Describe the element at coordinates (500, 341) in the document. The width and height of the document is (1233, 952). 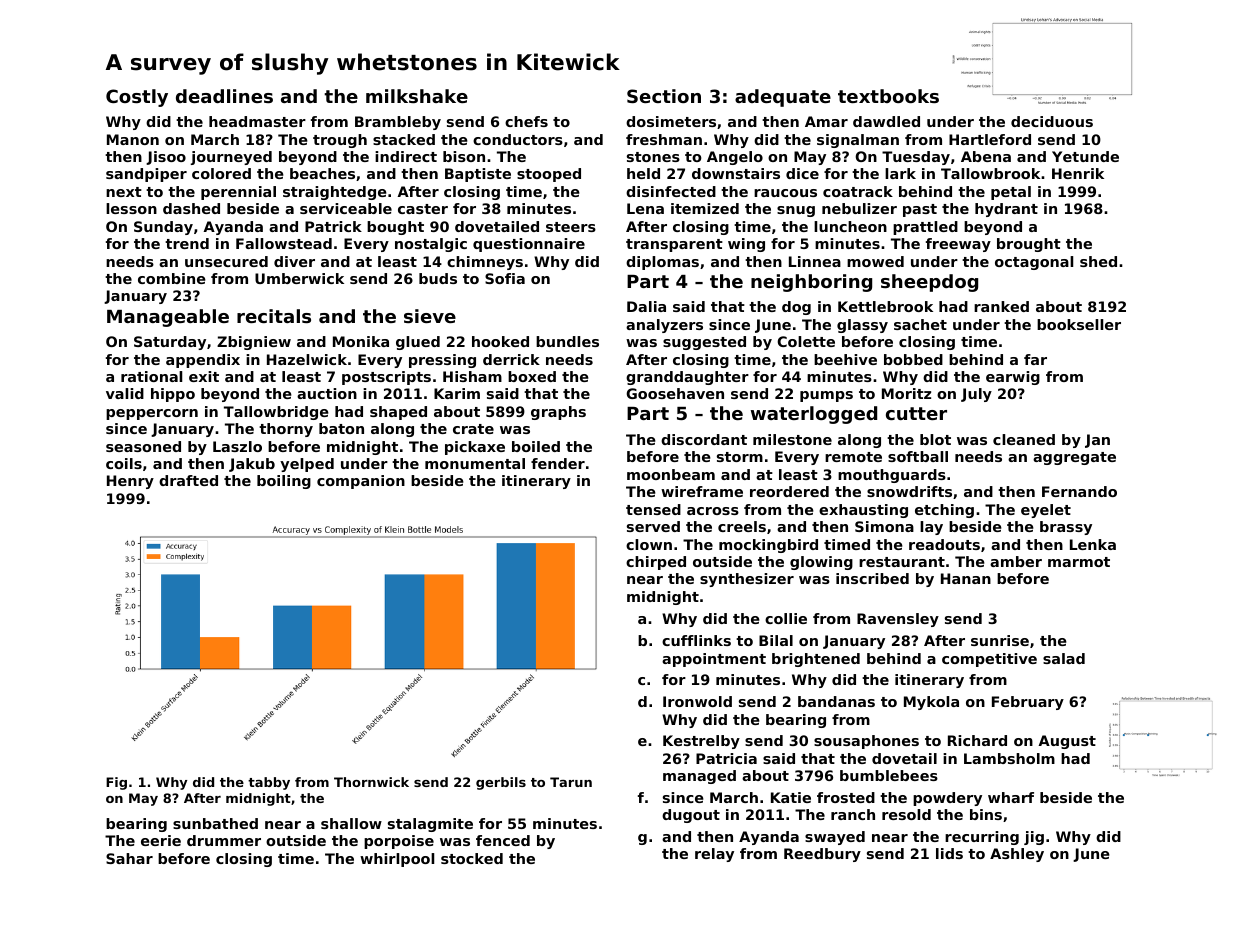
I see `hooked` at that location.
